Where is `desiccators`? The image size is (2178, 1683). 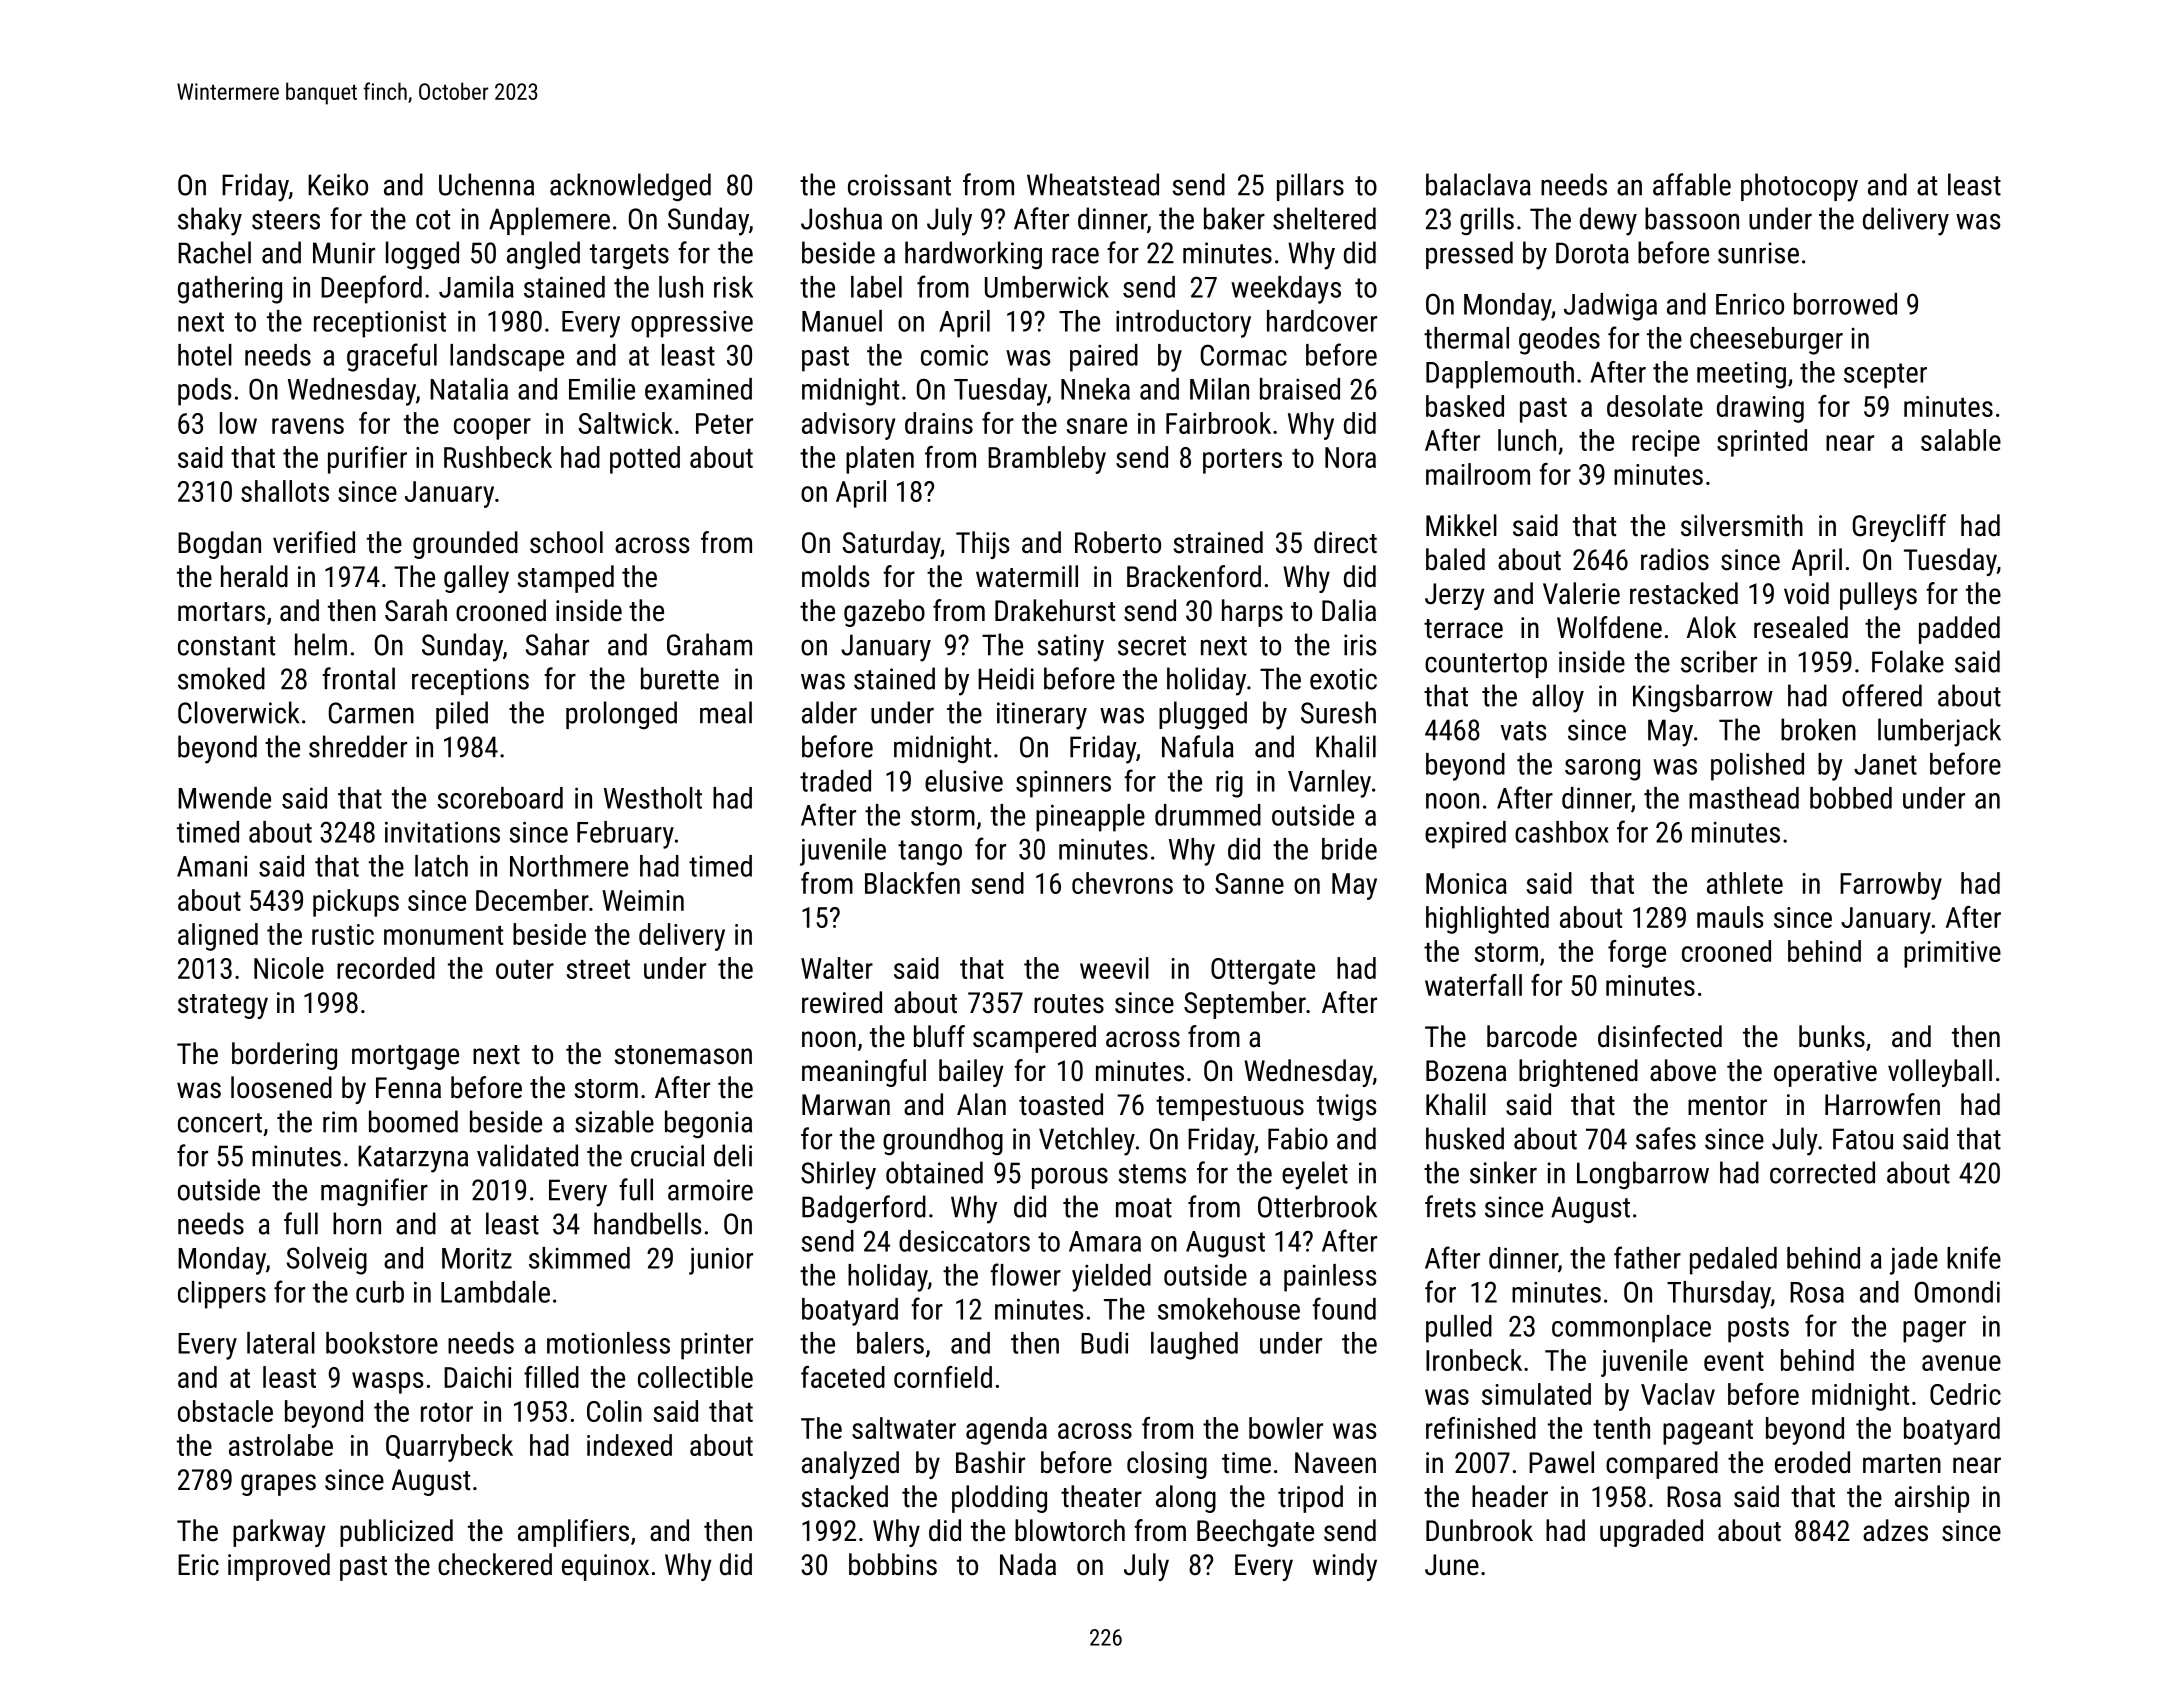 desiccators is located at coordinates (964, 1241).
